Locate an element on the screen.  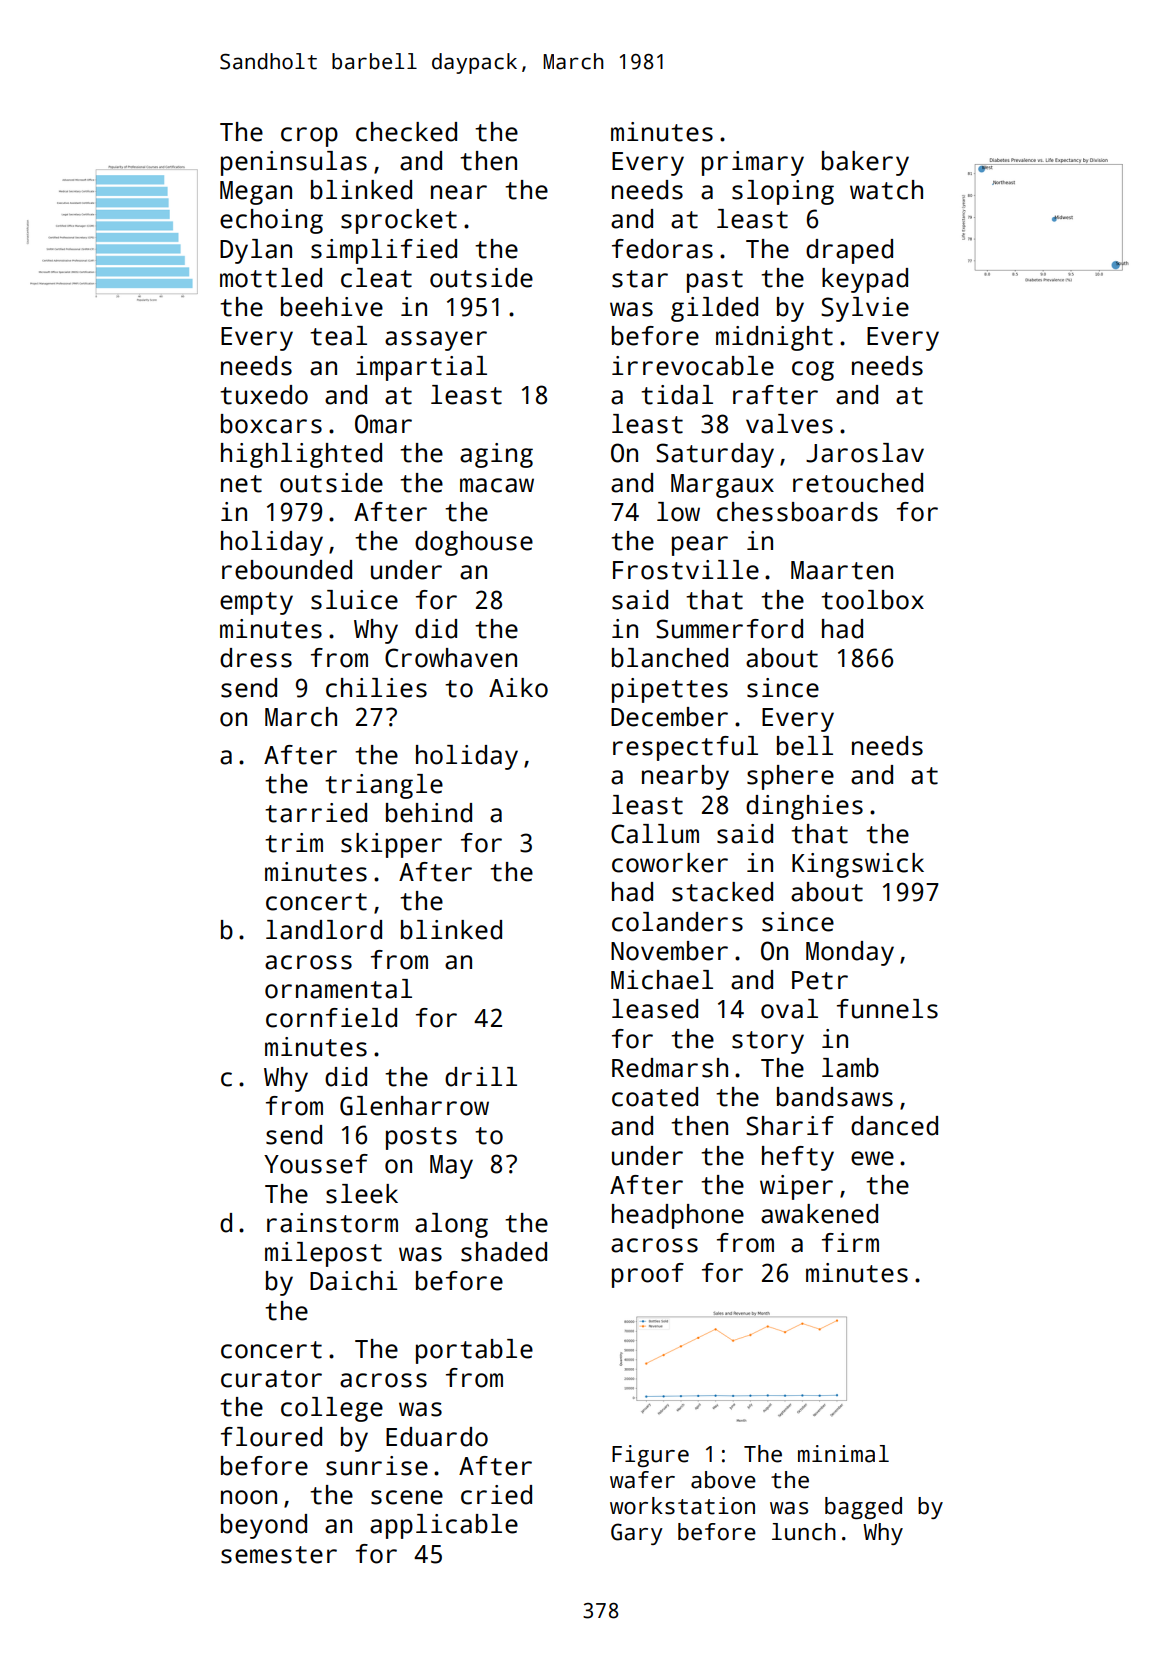
checked is located at coordinates (406, 132).
